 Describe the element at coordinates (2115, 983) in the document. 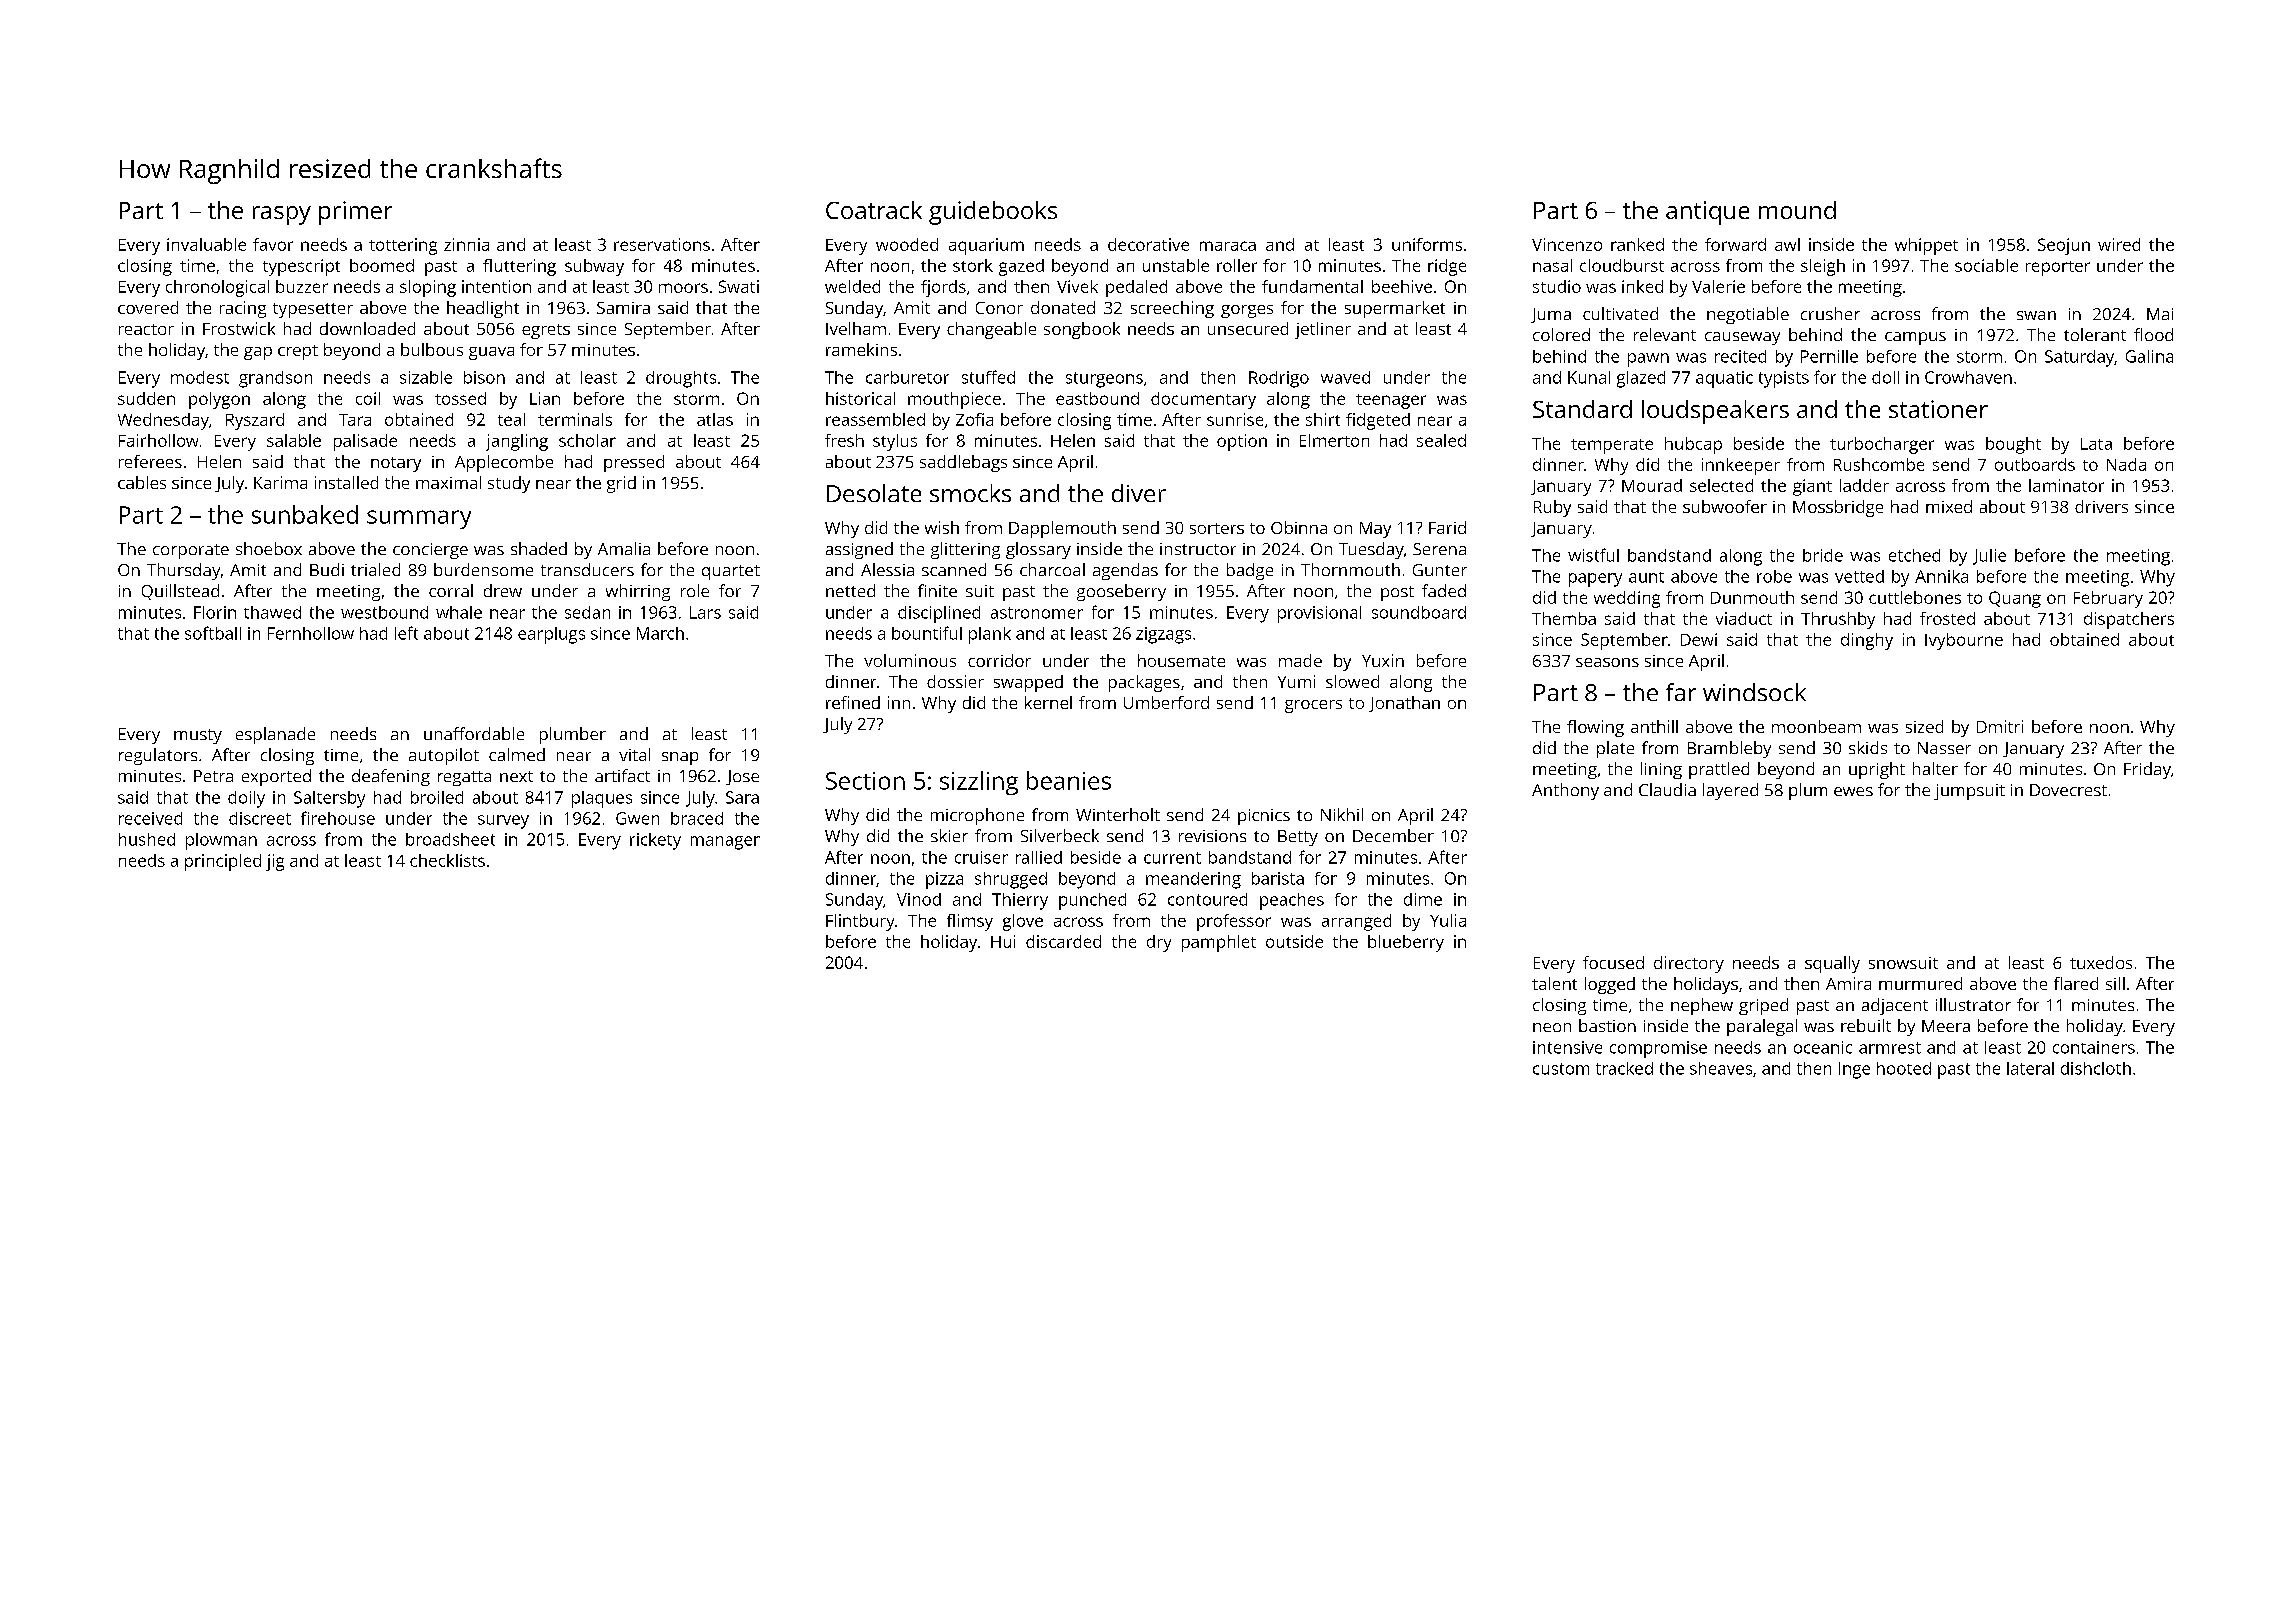

I see `sill` at that location.
